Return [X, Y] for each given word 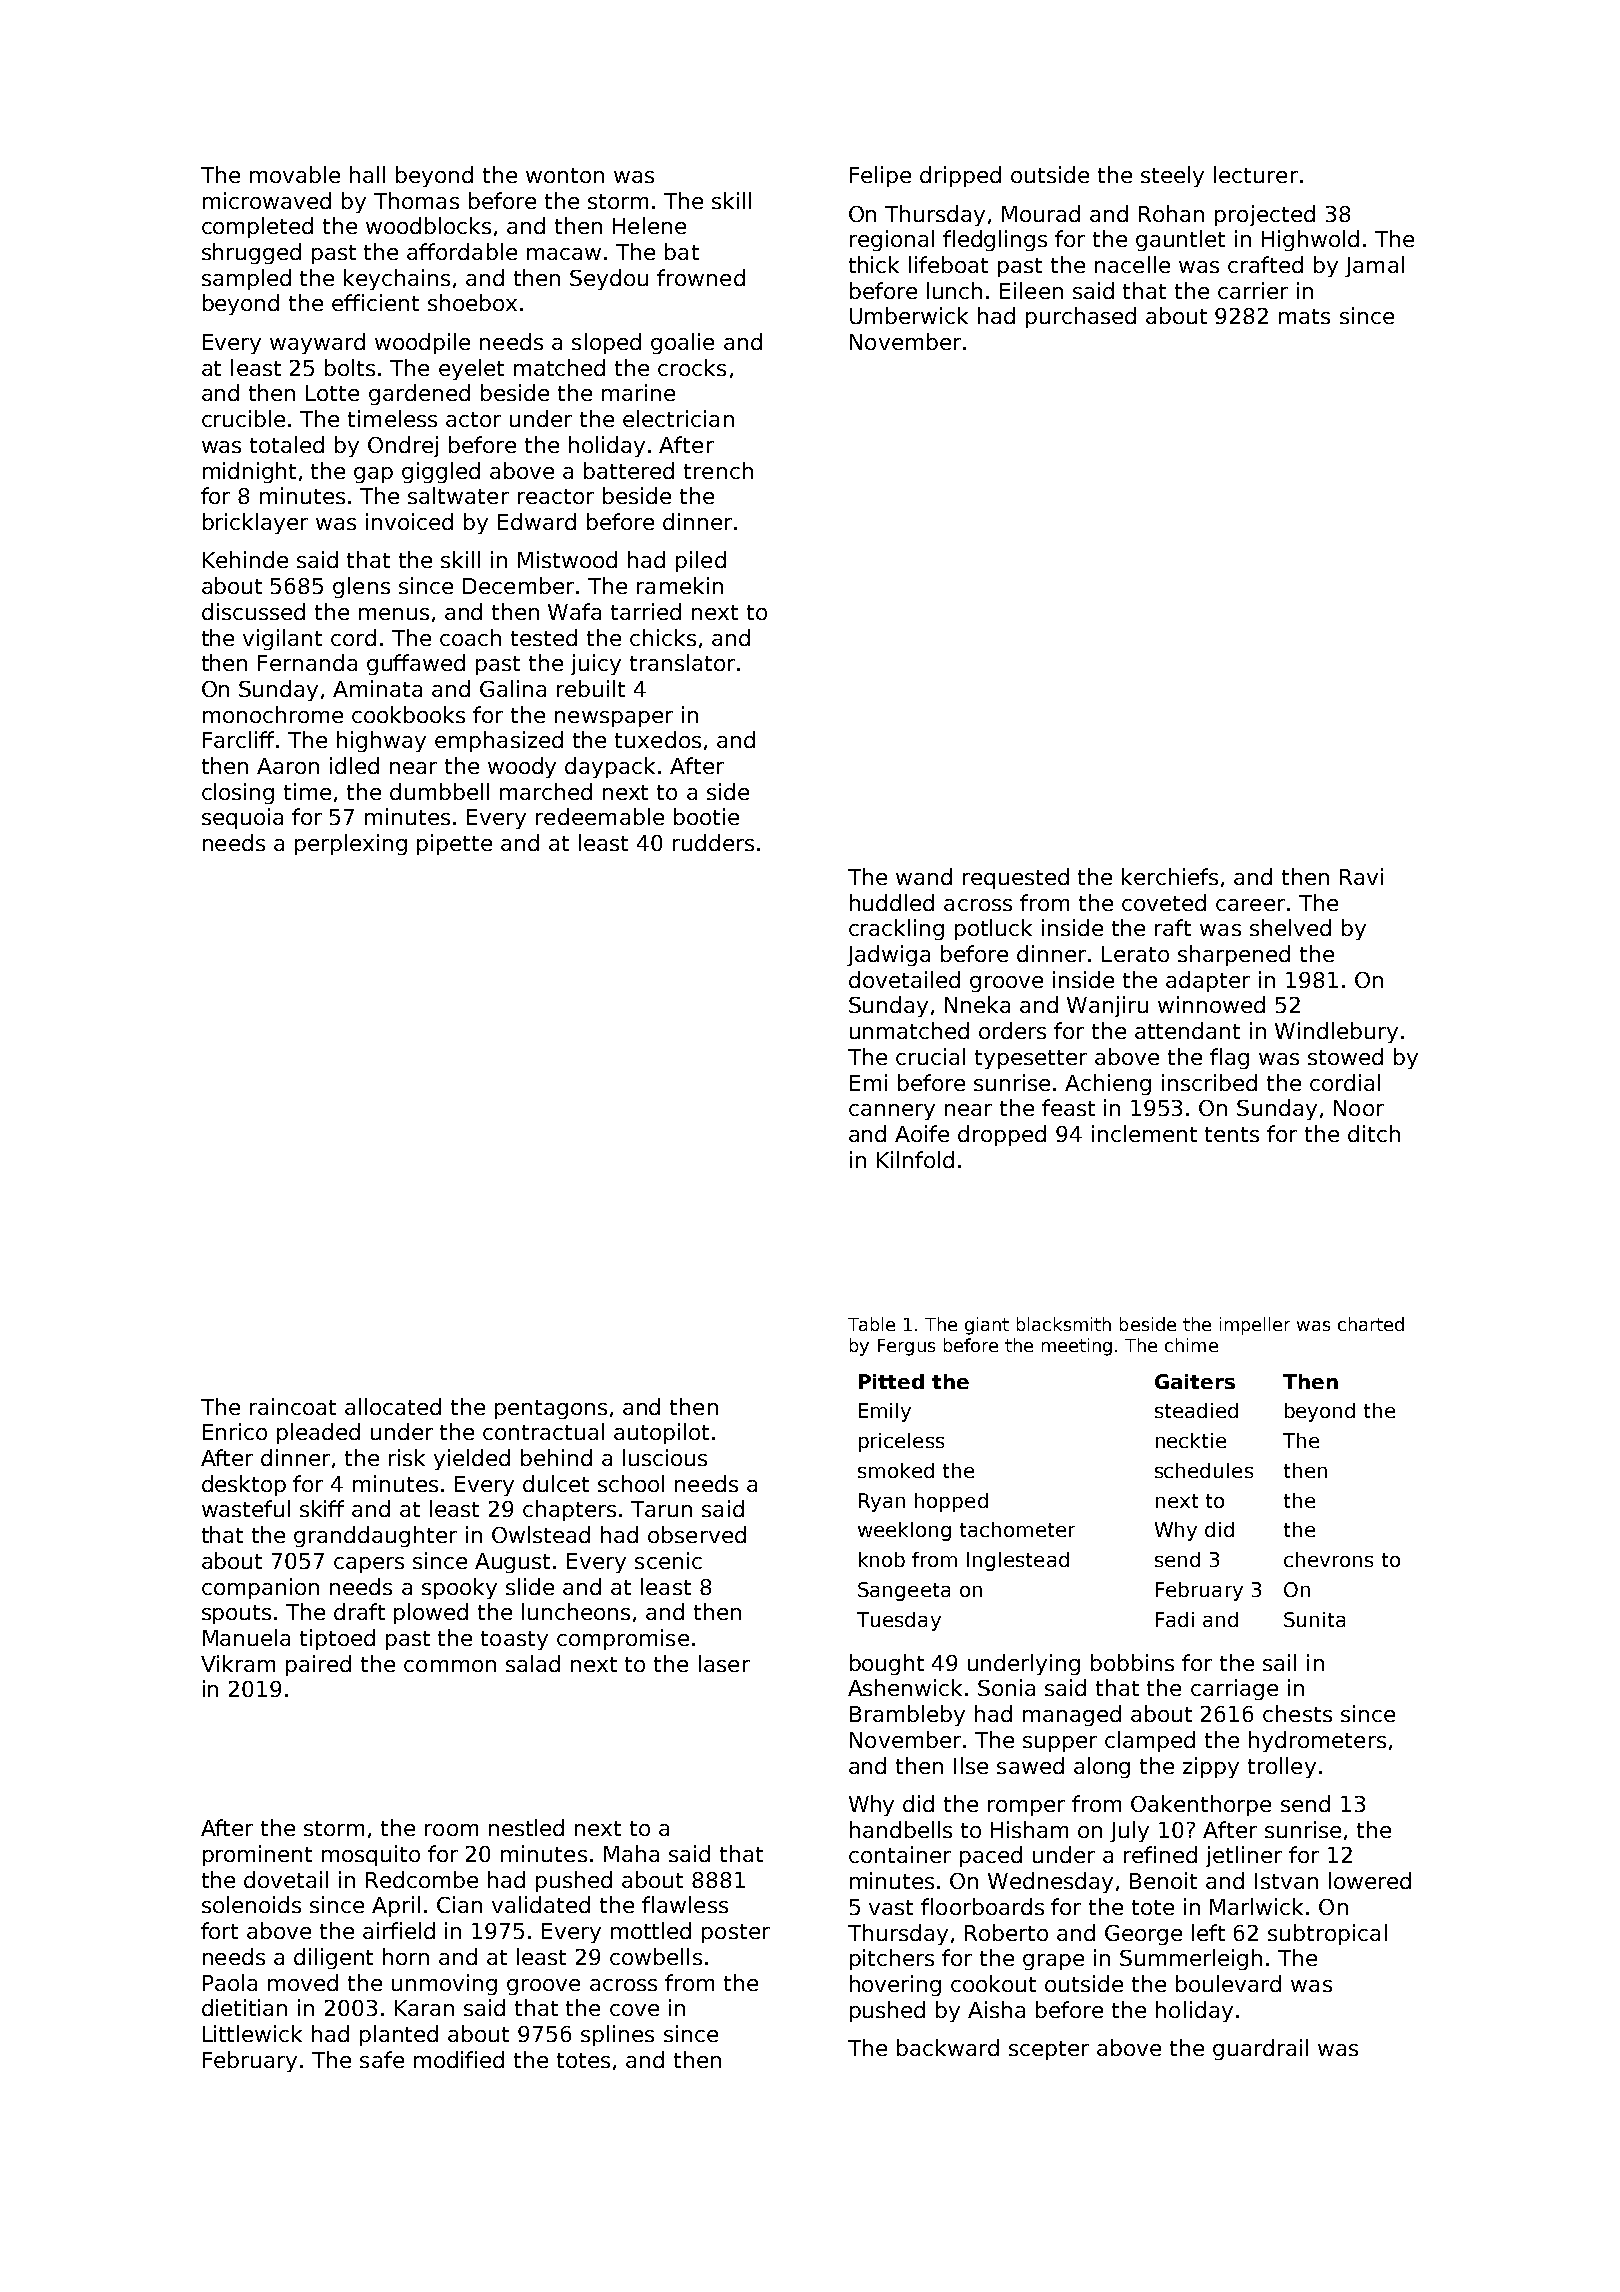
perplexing [351, 844]
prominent [257, 1855]
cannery [892, 1112]
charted [1371, 1324]
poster [736, 1933]
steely [1172, 176]
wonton [565, 175]
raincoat [293, 1406]
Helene [649, 225]
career [1250, 905]
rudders [713, 842]
